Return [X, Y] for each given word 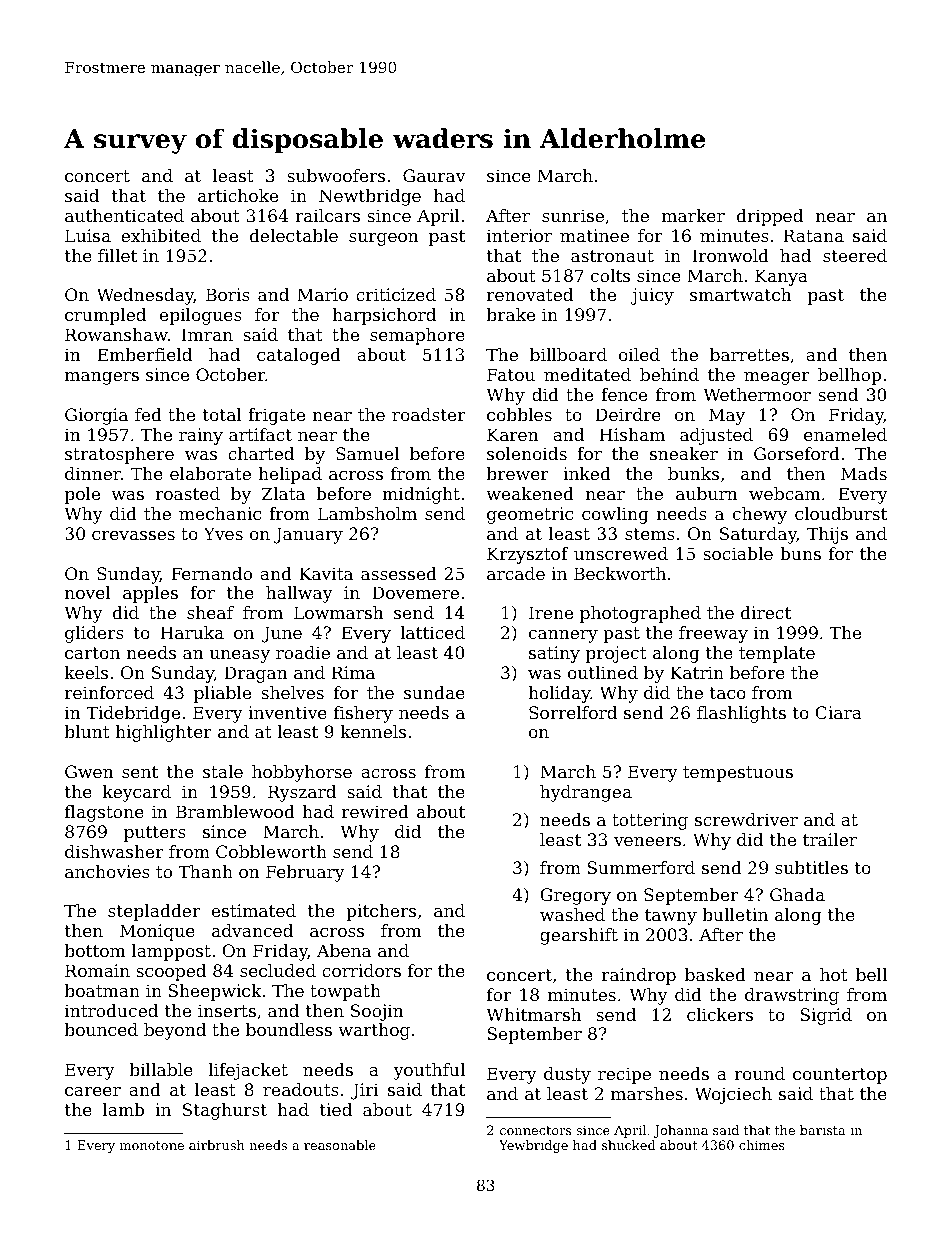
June [282, 634]
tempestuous [738, 774]
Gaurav [434, 175]
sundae [434, 692]
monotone [152, 1145]
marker [693, 215]
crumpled [105, 316]
